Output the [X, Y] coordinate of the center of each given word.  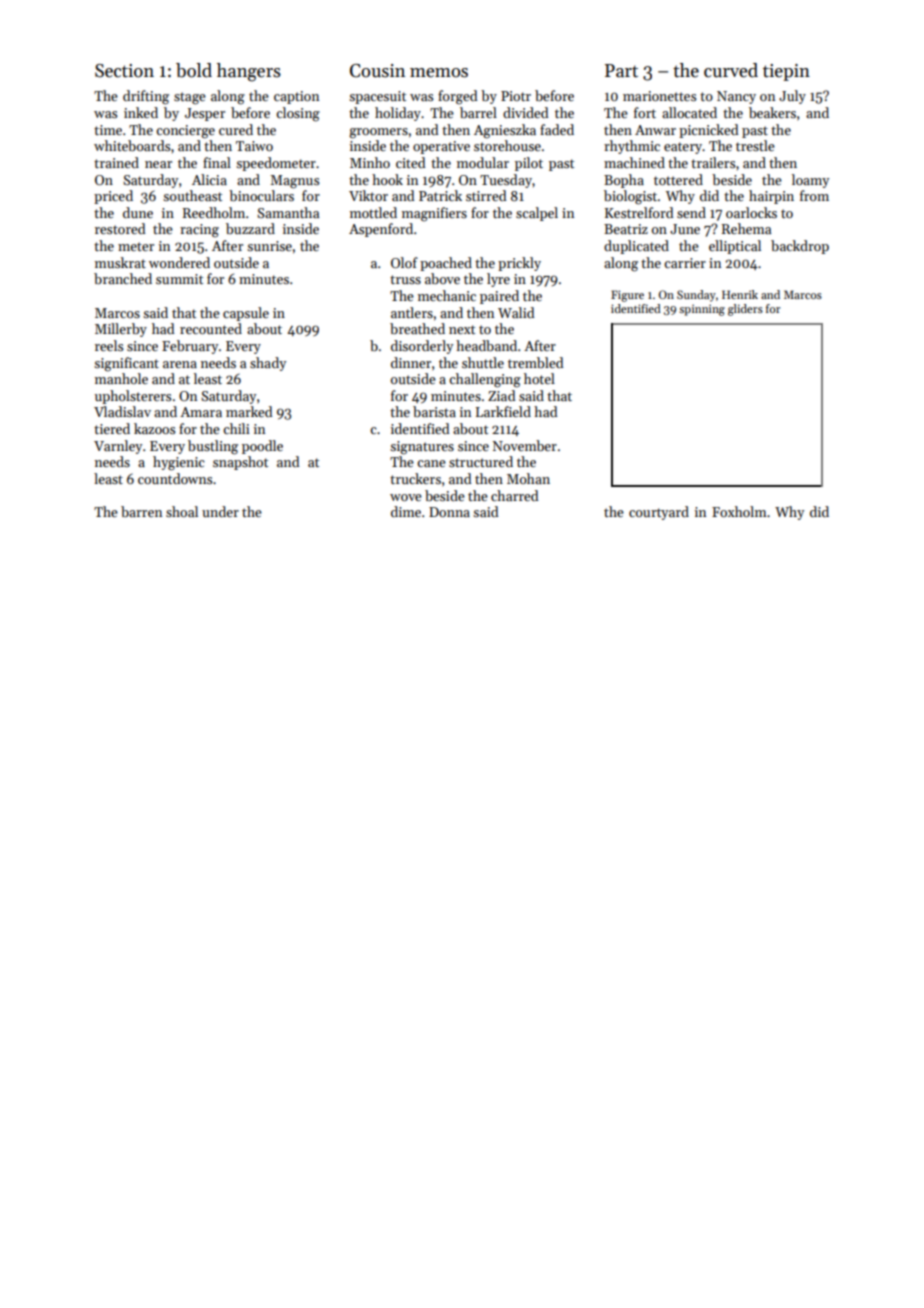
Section [124, 71]
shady [268, 364]
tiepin [786, 72]
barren [141, 511]
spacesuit [377, 97]
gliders [745, 310]
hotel [539, 378]
